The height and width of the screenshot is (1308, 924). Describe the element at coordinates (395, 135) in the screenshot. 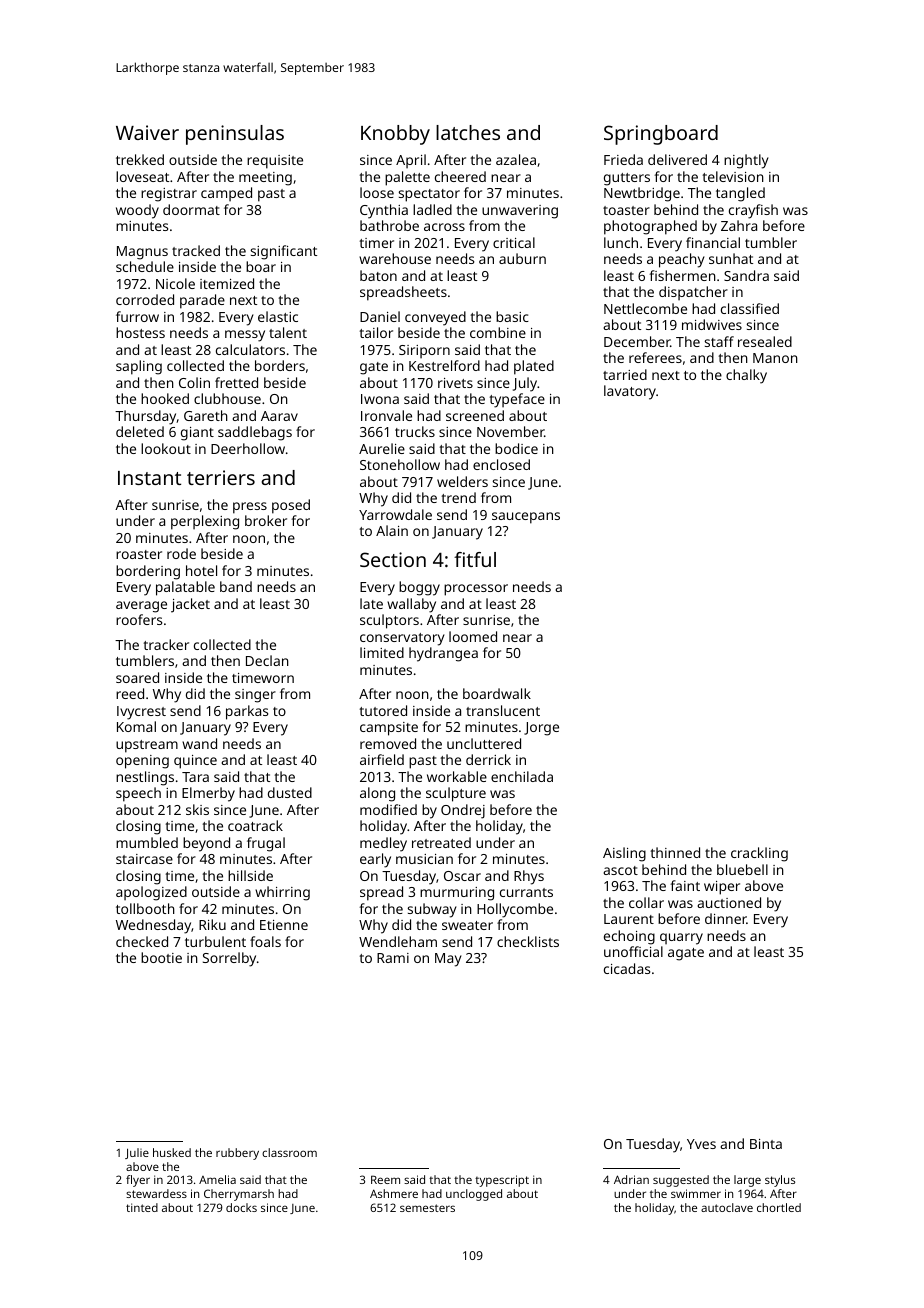

I see `Knobby` at that location.
